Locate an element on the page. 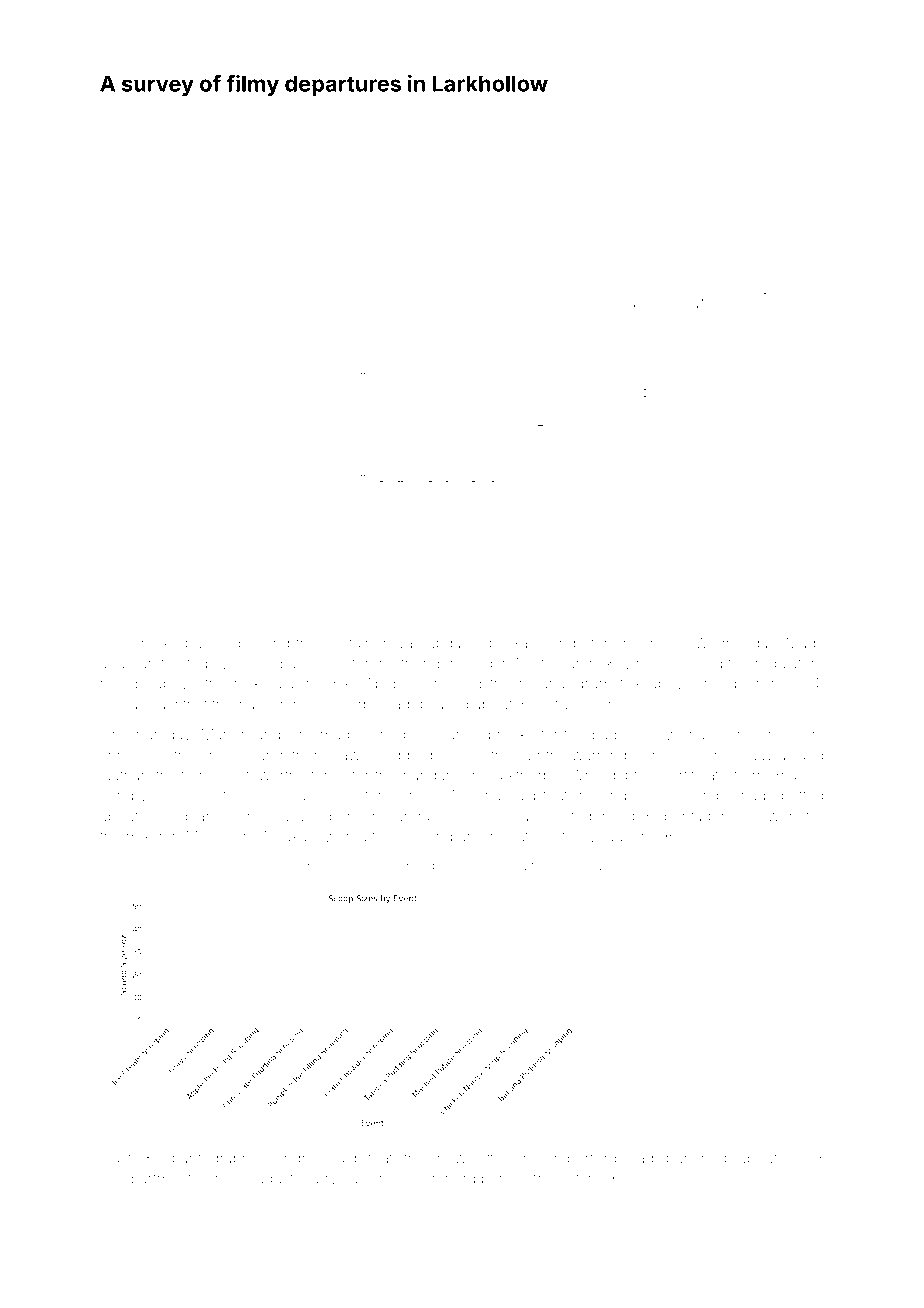 This image has height=1308, width=924. Andrei is located at coordinates (295, 1158).
